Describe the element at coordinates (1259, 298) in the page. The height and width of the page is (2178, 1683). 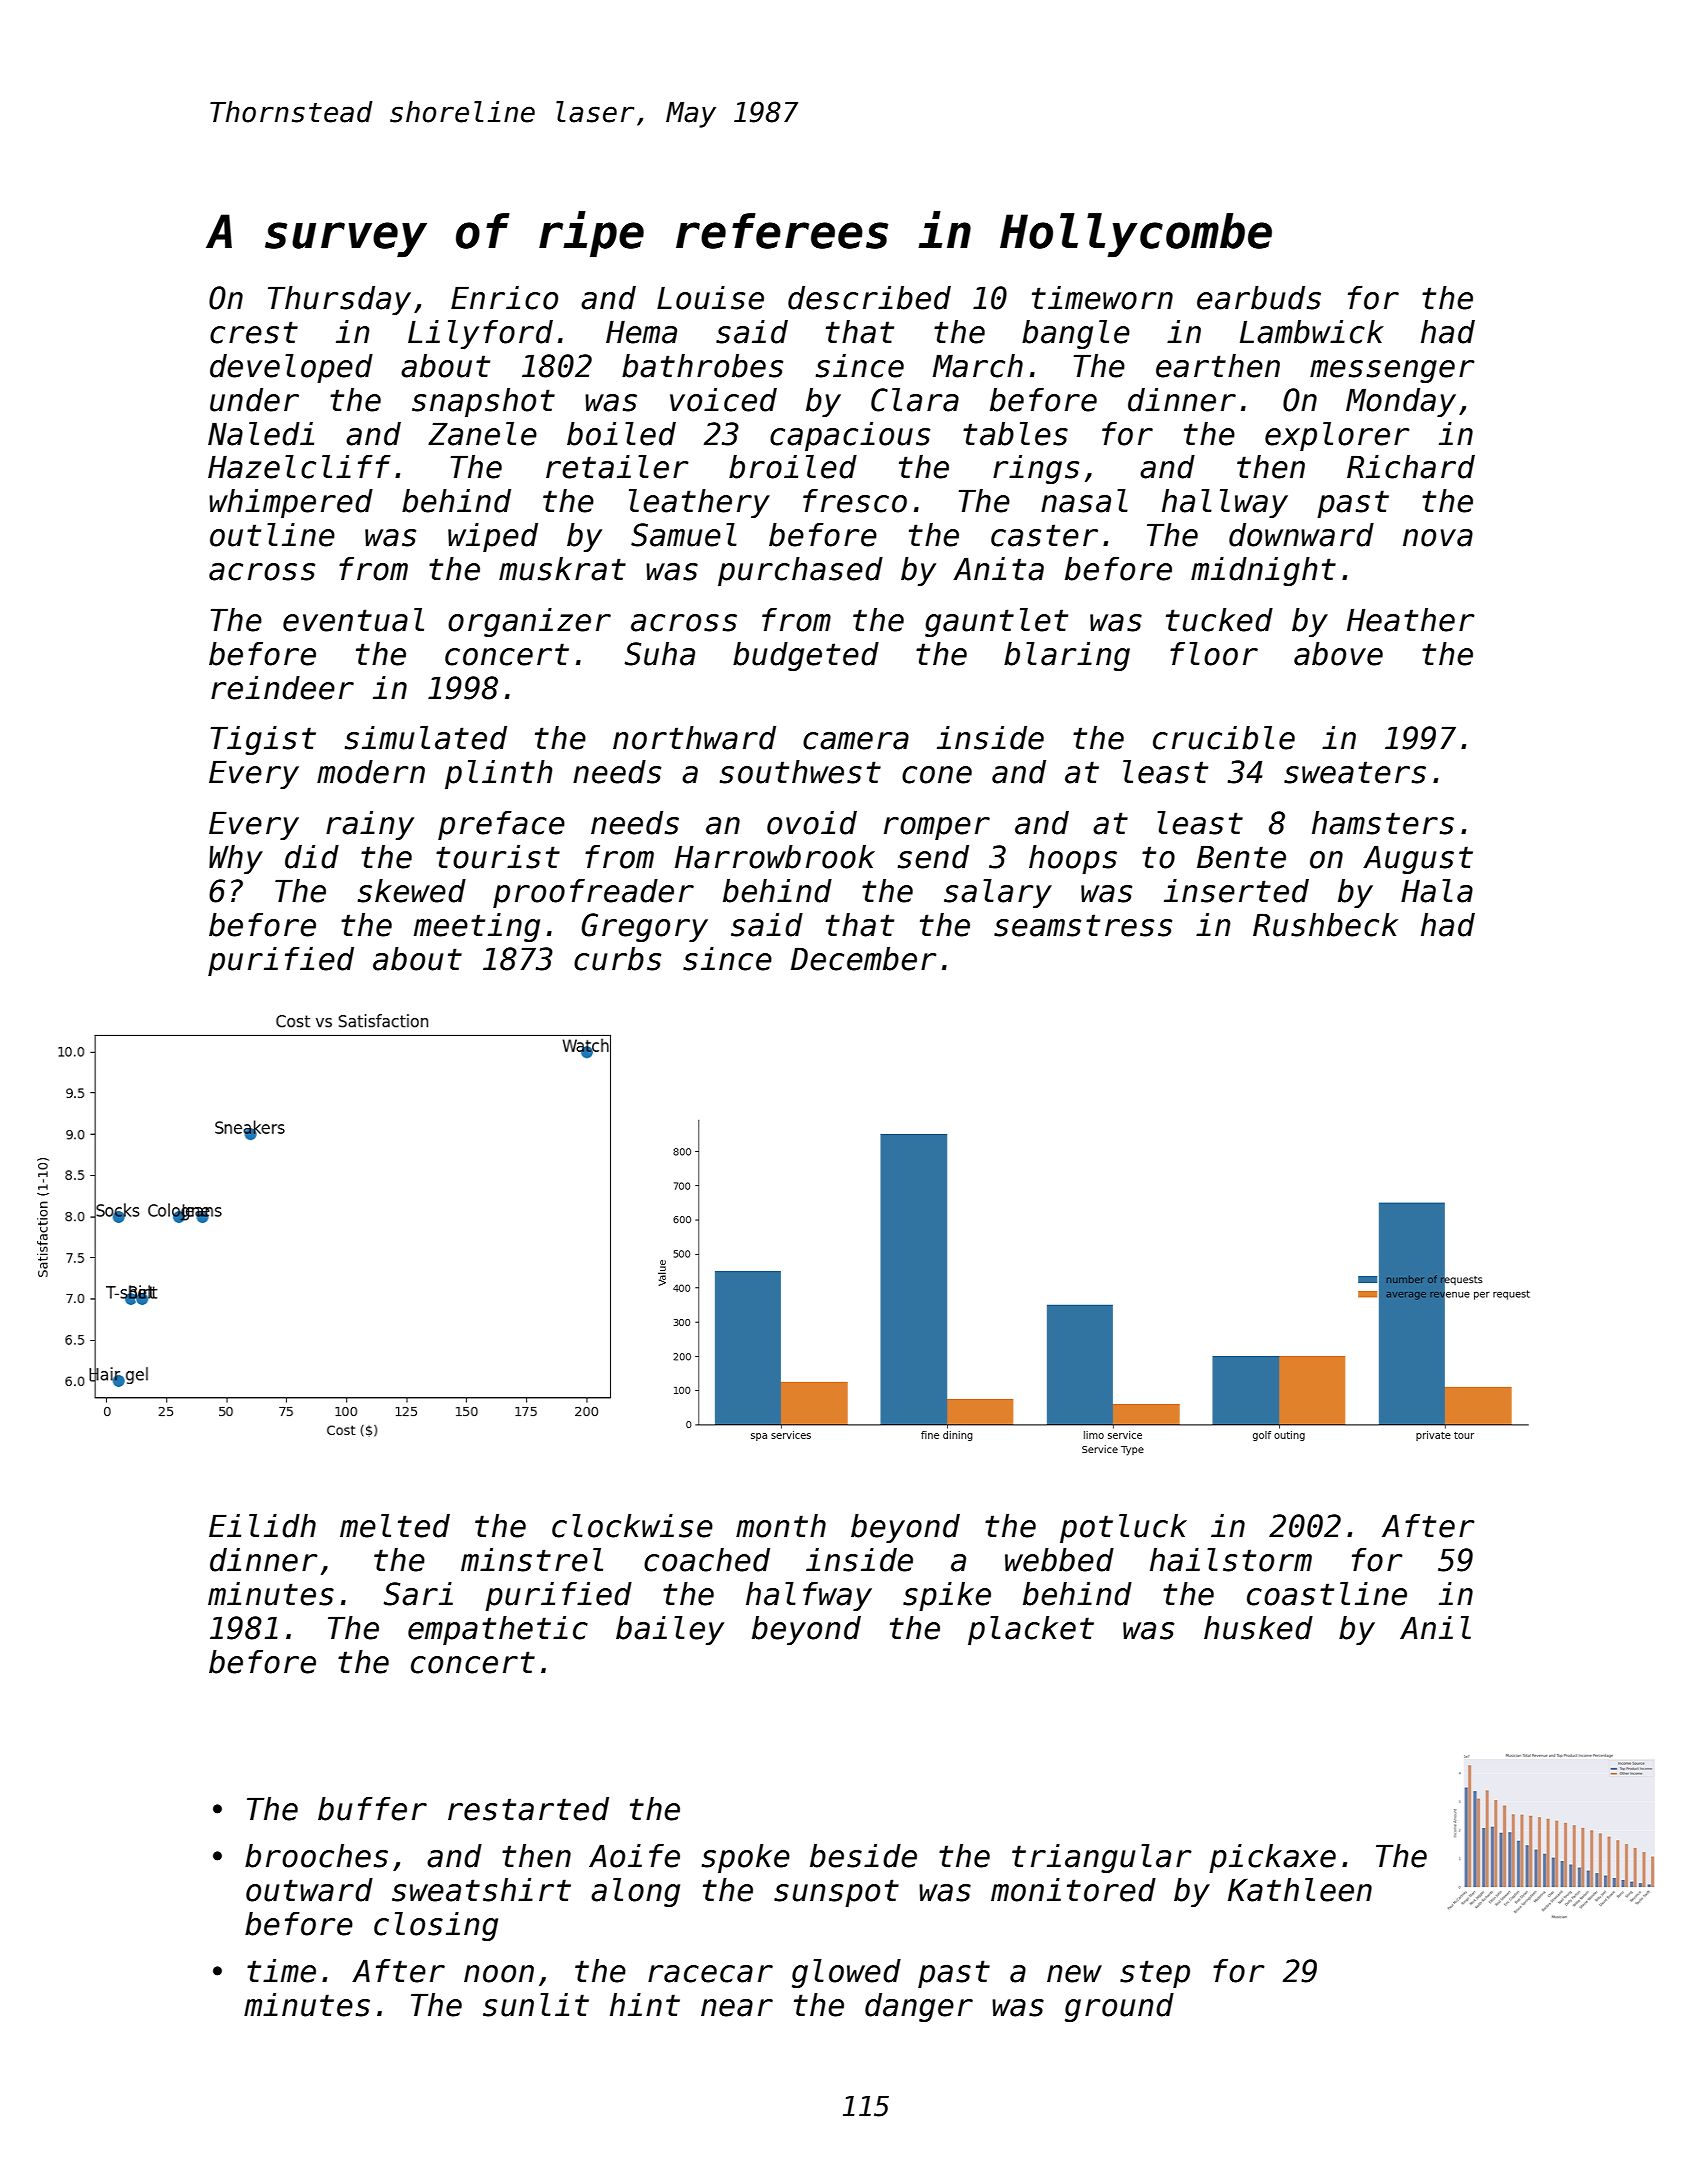
I see `earbuds` at that location.
